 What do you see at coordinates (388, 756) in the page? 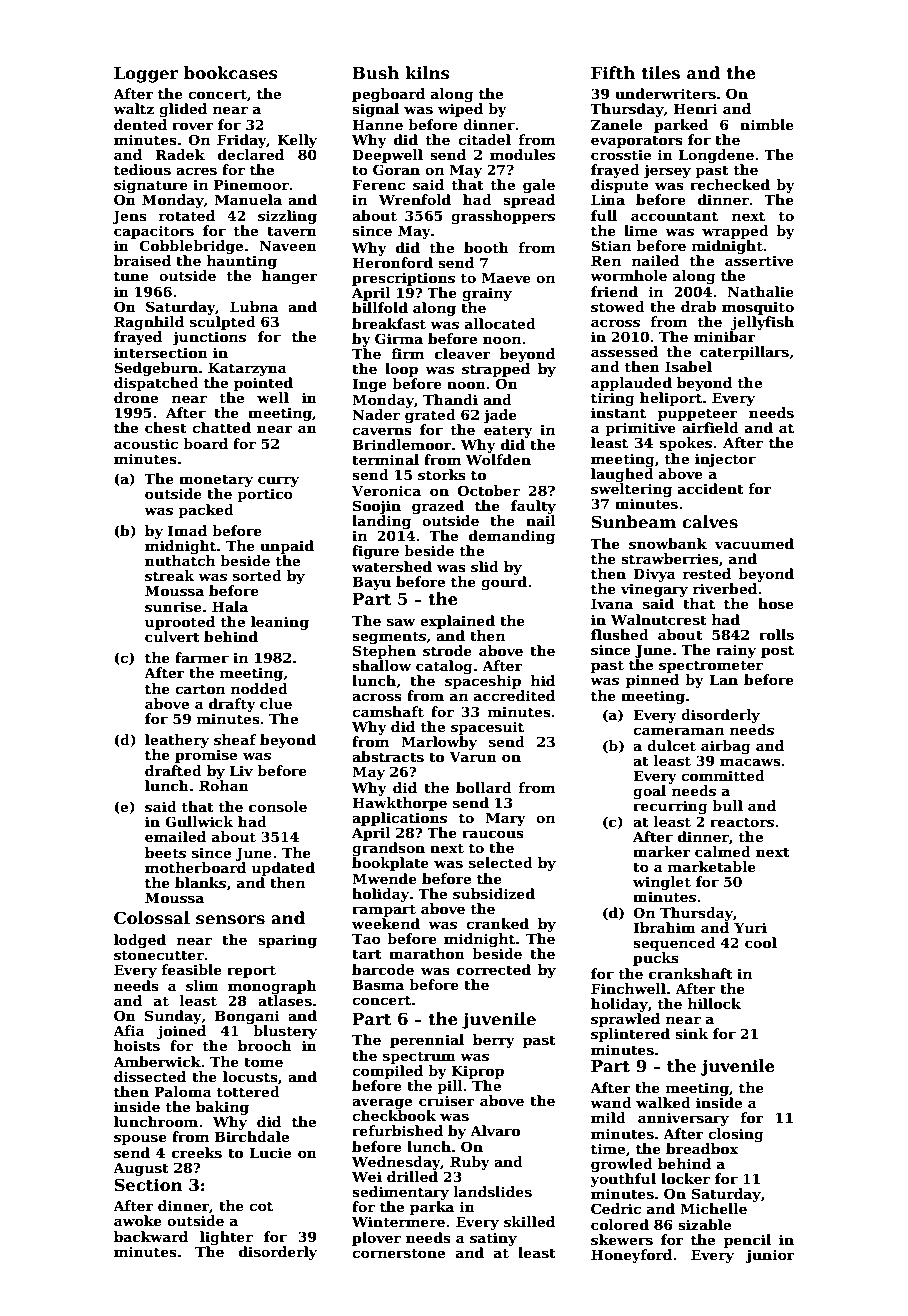
I see `abstracts` at bounding box center [388, 756].
